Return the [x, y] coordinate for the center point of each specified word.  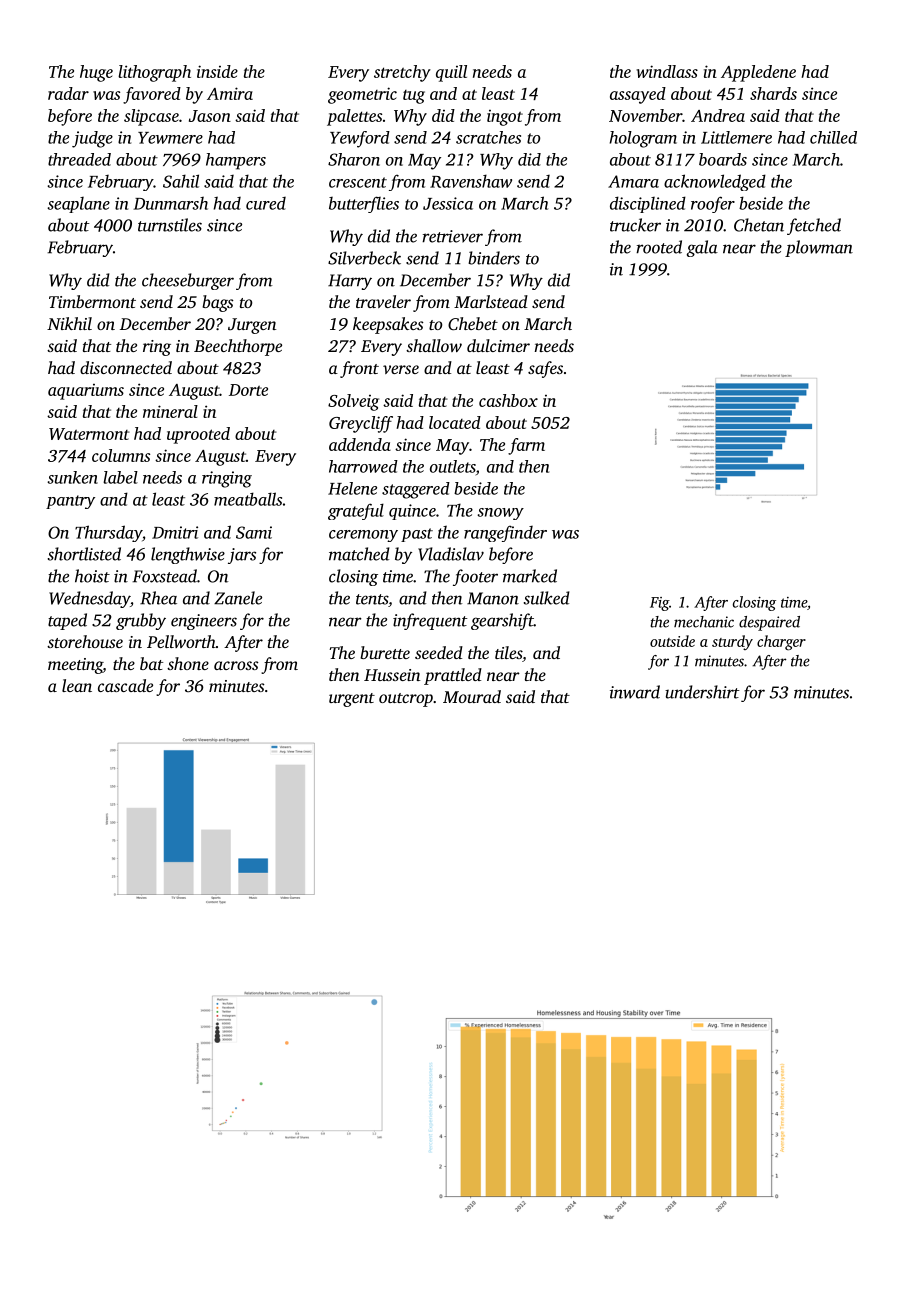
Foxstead [164, 576]
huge [96, 73]
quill [451, 73]
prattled [453, 676]
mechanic [704, 622]
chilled [833, 137]
